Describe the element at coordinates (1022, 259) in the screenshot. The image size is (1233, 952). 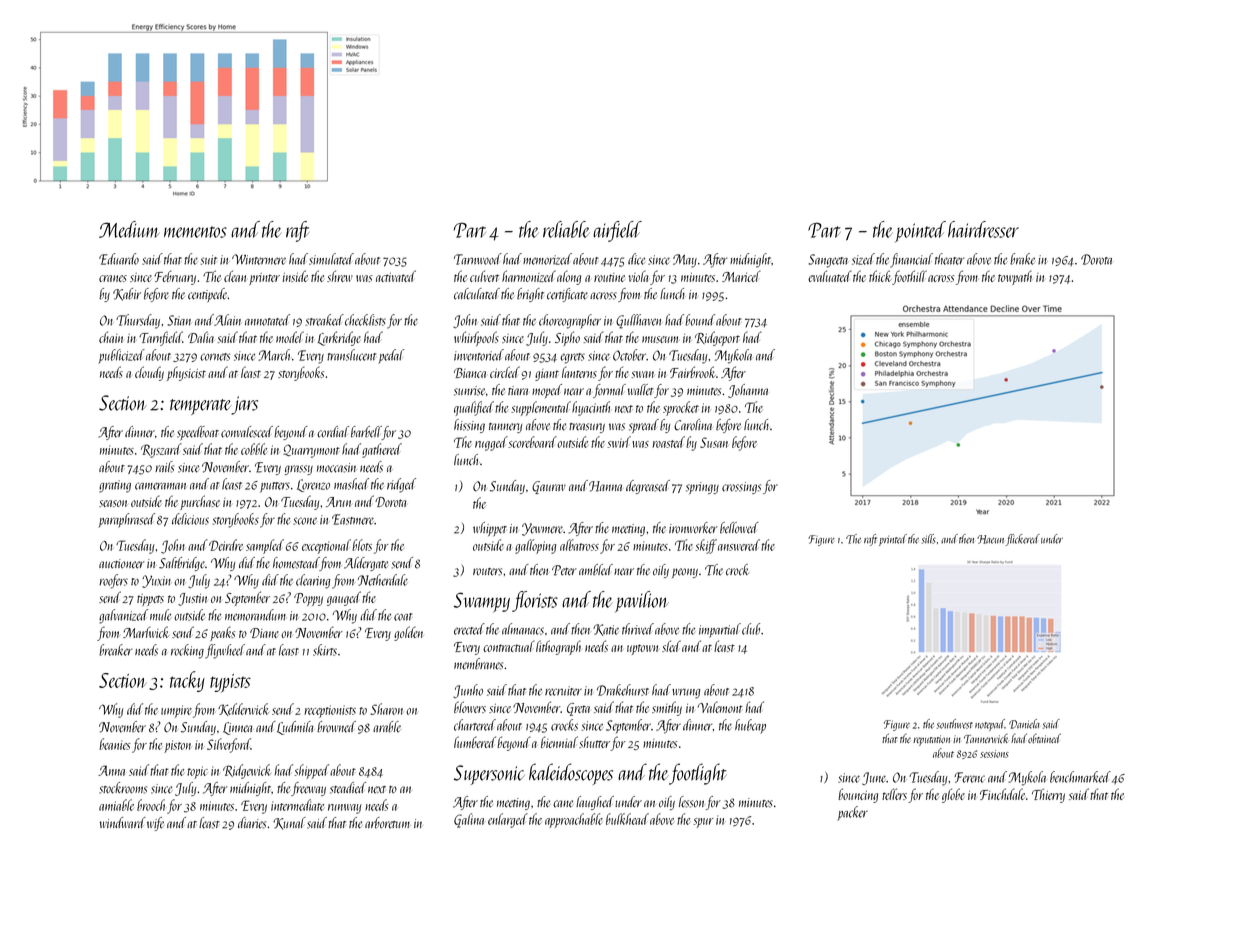
I see `brake` at that location.
